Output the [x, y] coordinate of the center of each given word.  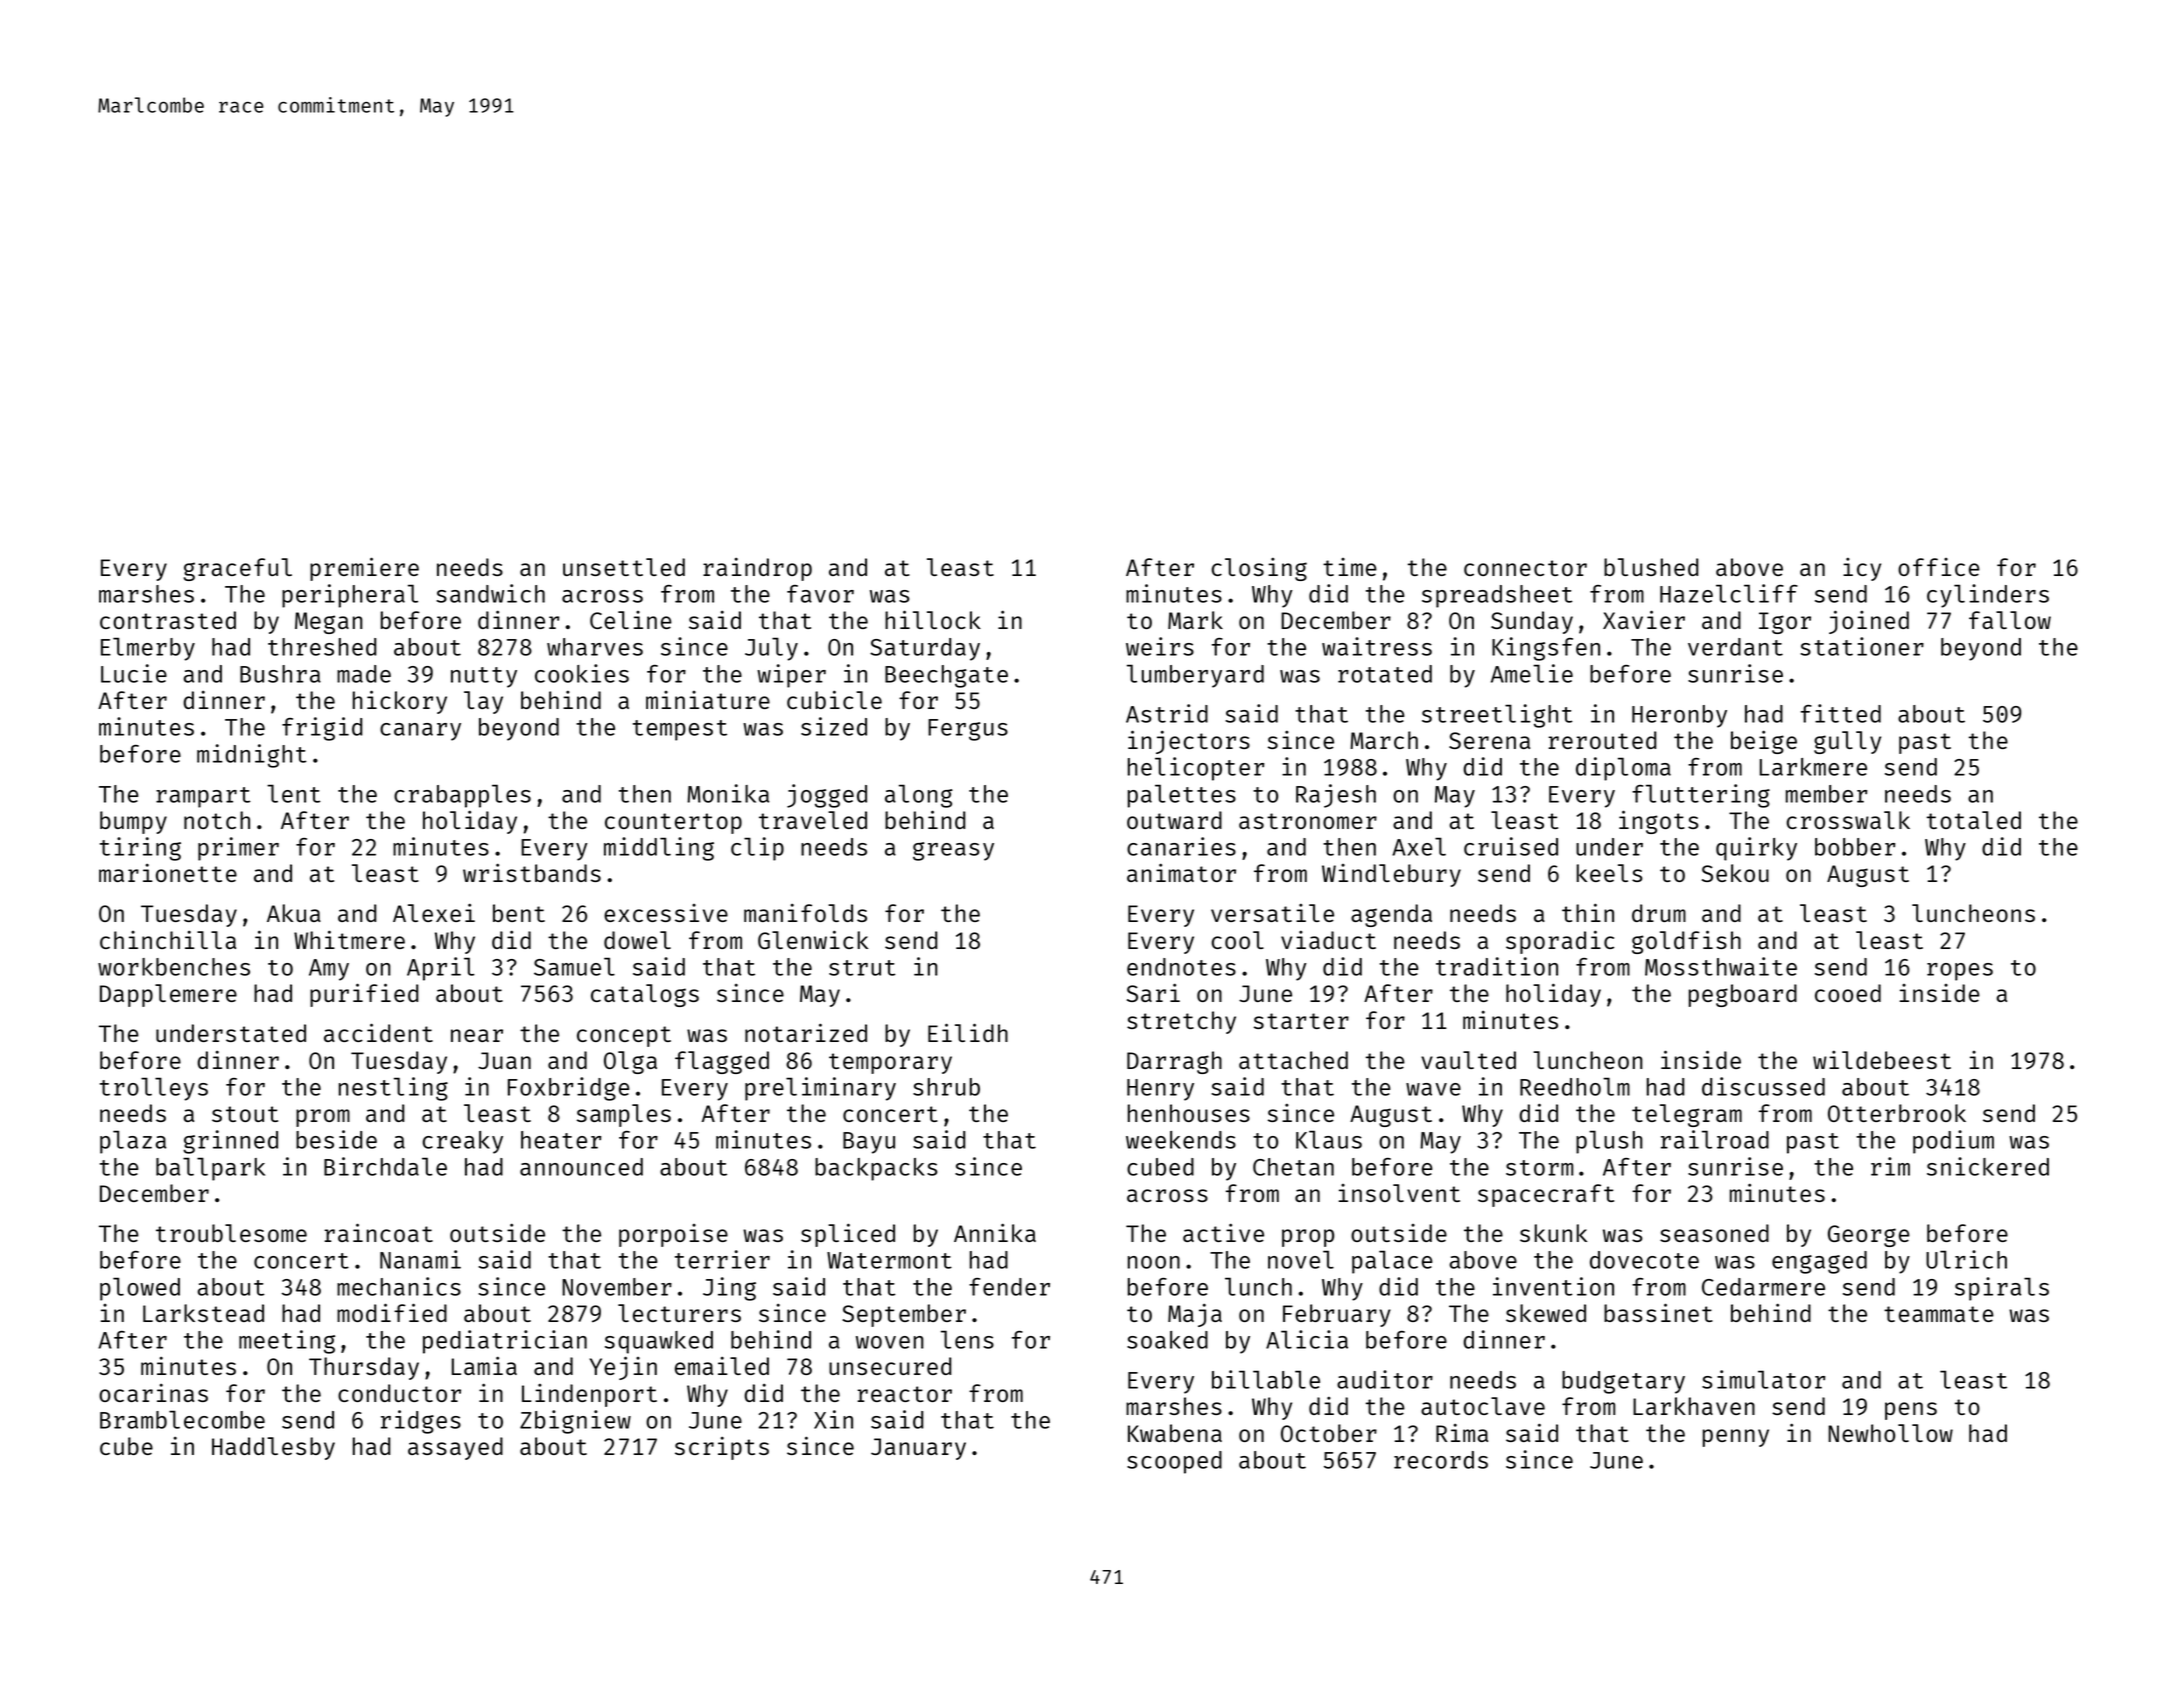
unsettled [624, 567]
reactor [904, 1394]
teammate [1939, 1314]
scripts [722, 1448]
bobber [1855, 847]
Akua [294, 913]
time [1350, 567]
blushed [1651, 567]
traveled [813, 820]
